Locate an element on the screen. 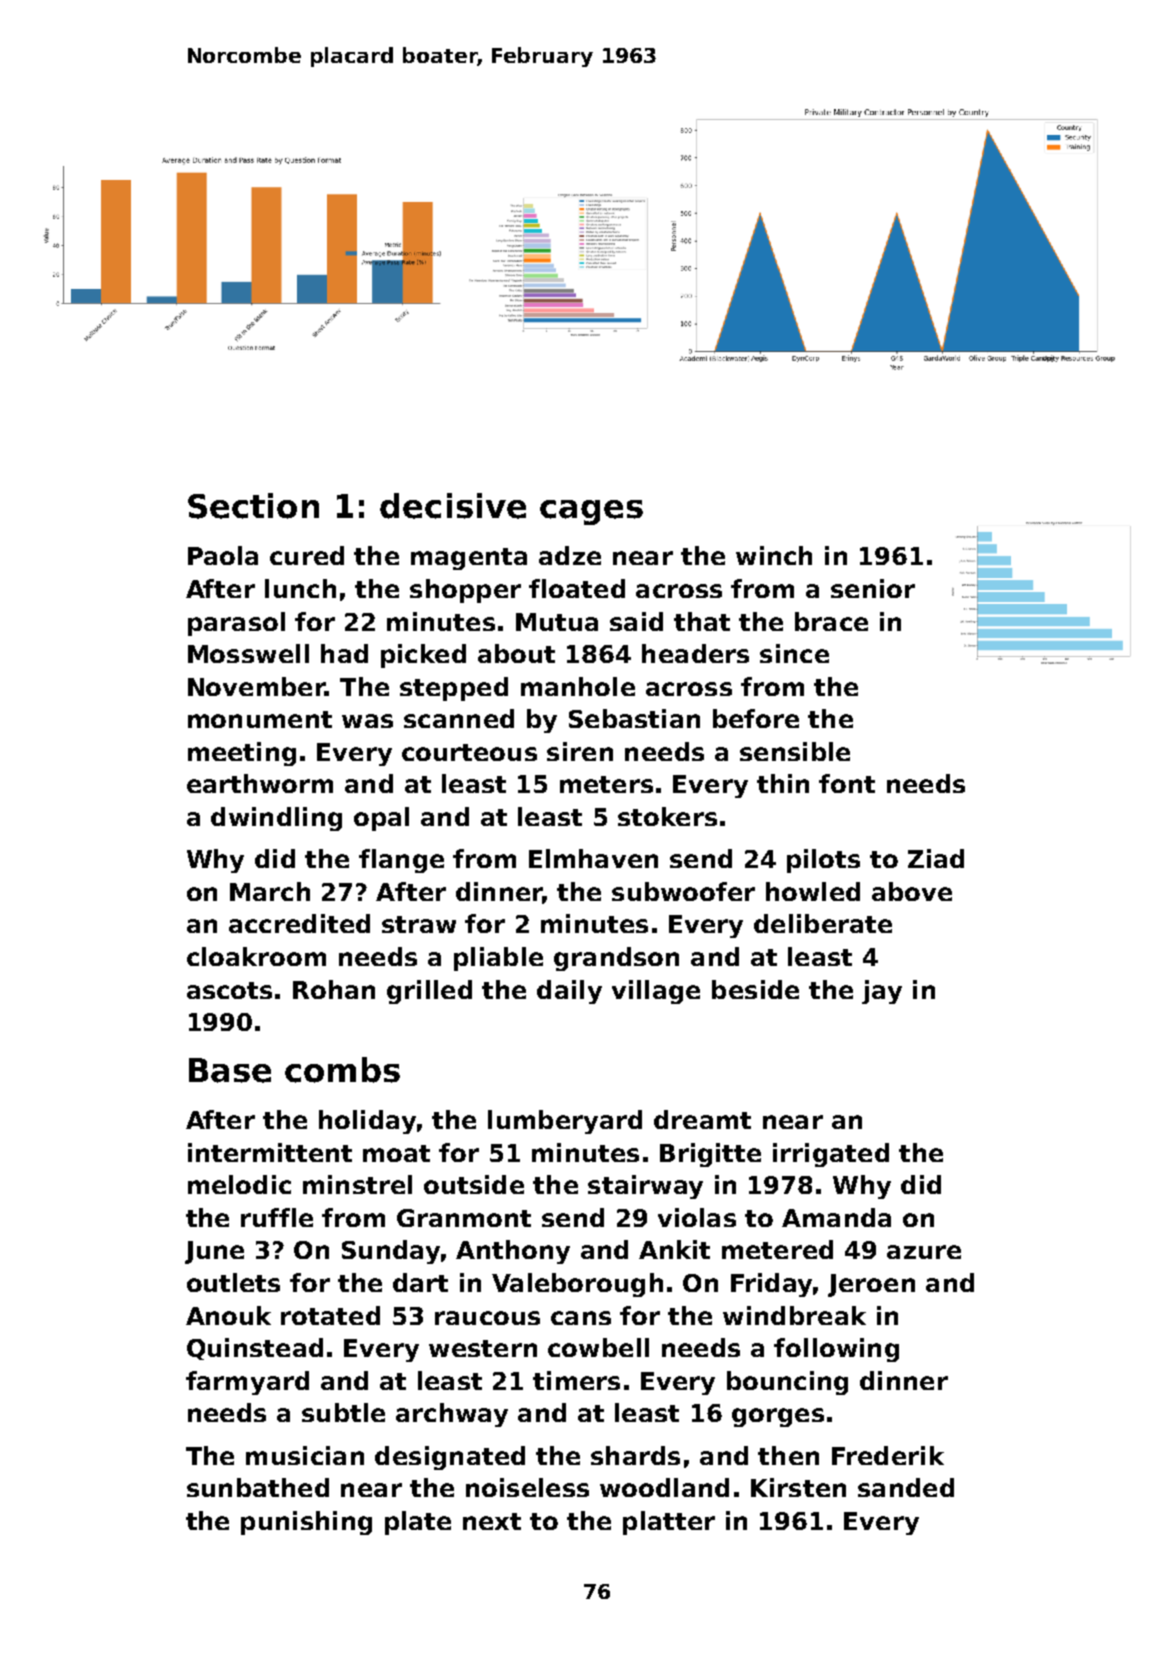 The height and width of the screenshot is (1654, 1165). said is located at coordinates (636, 621).
